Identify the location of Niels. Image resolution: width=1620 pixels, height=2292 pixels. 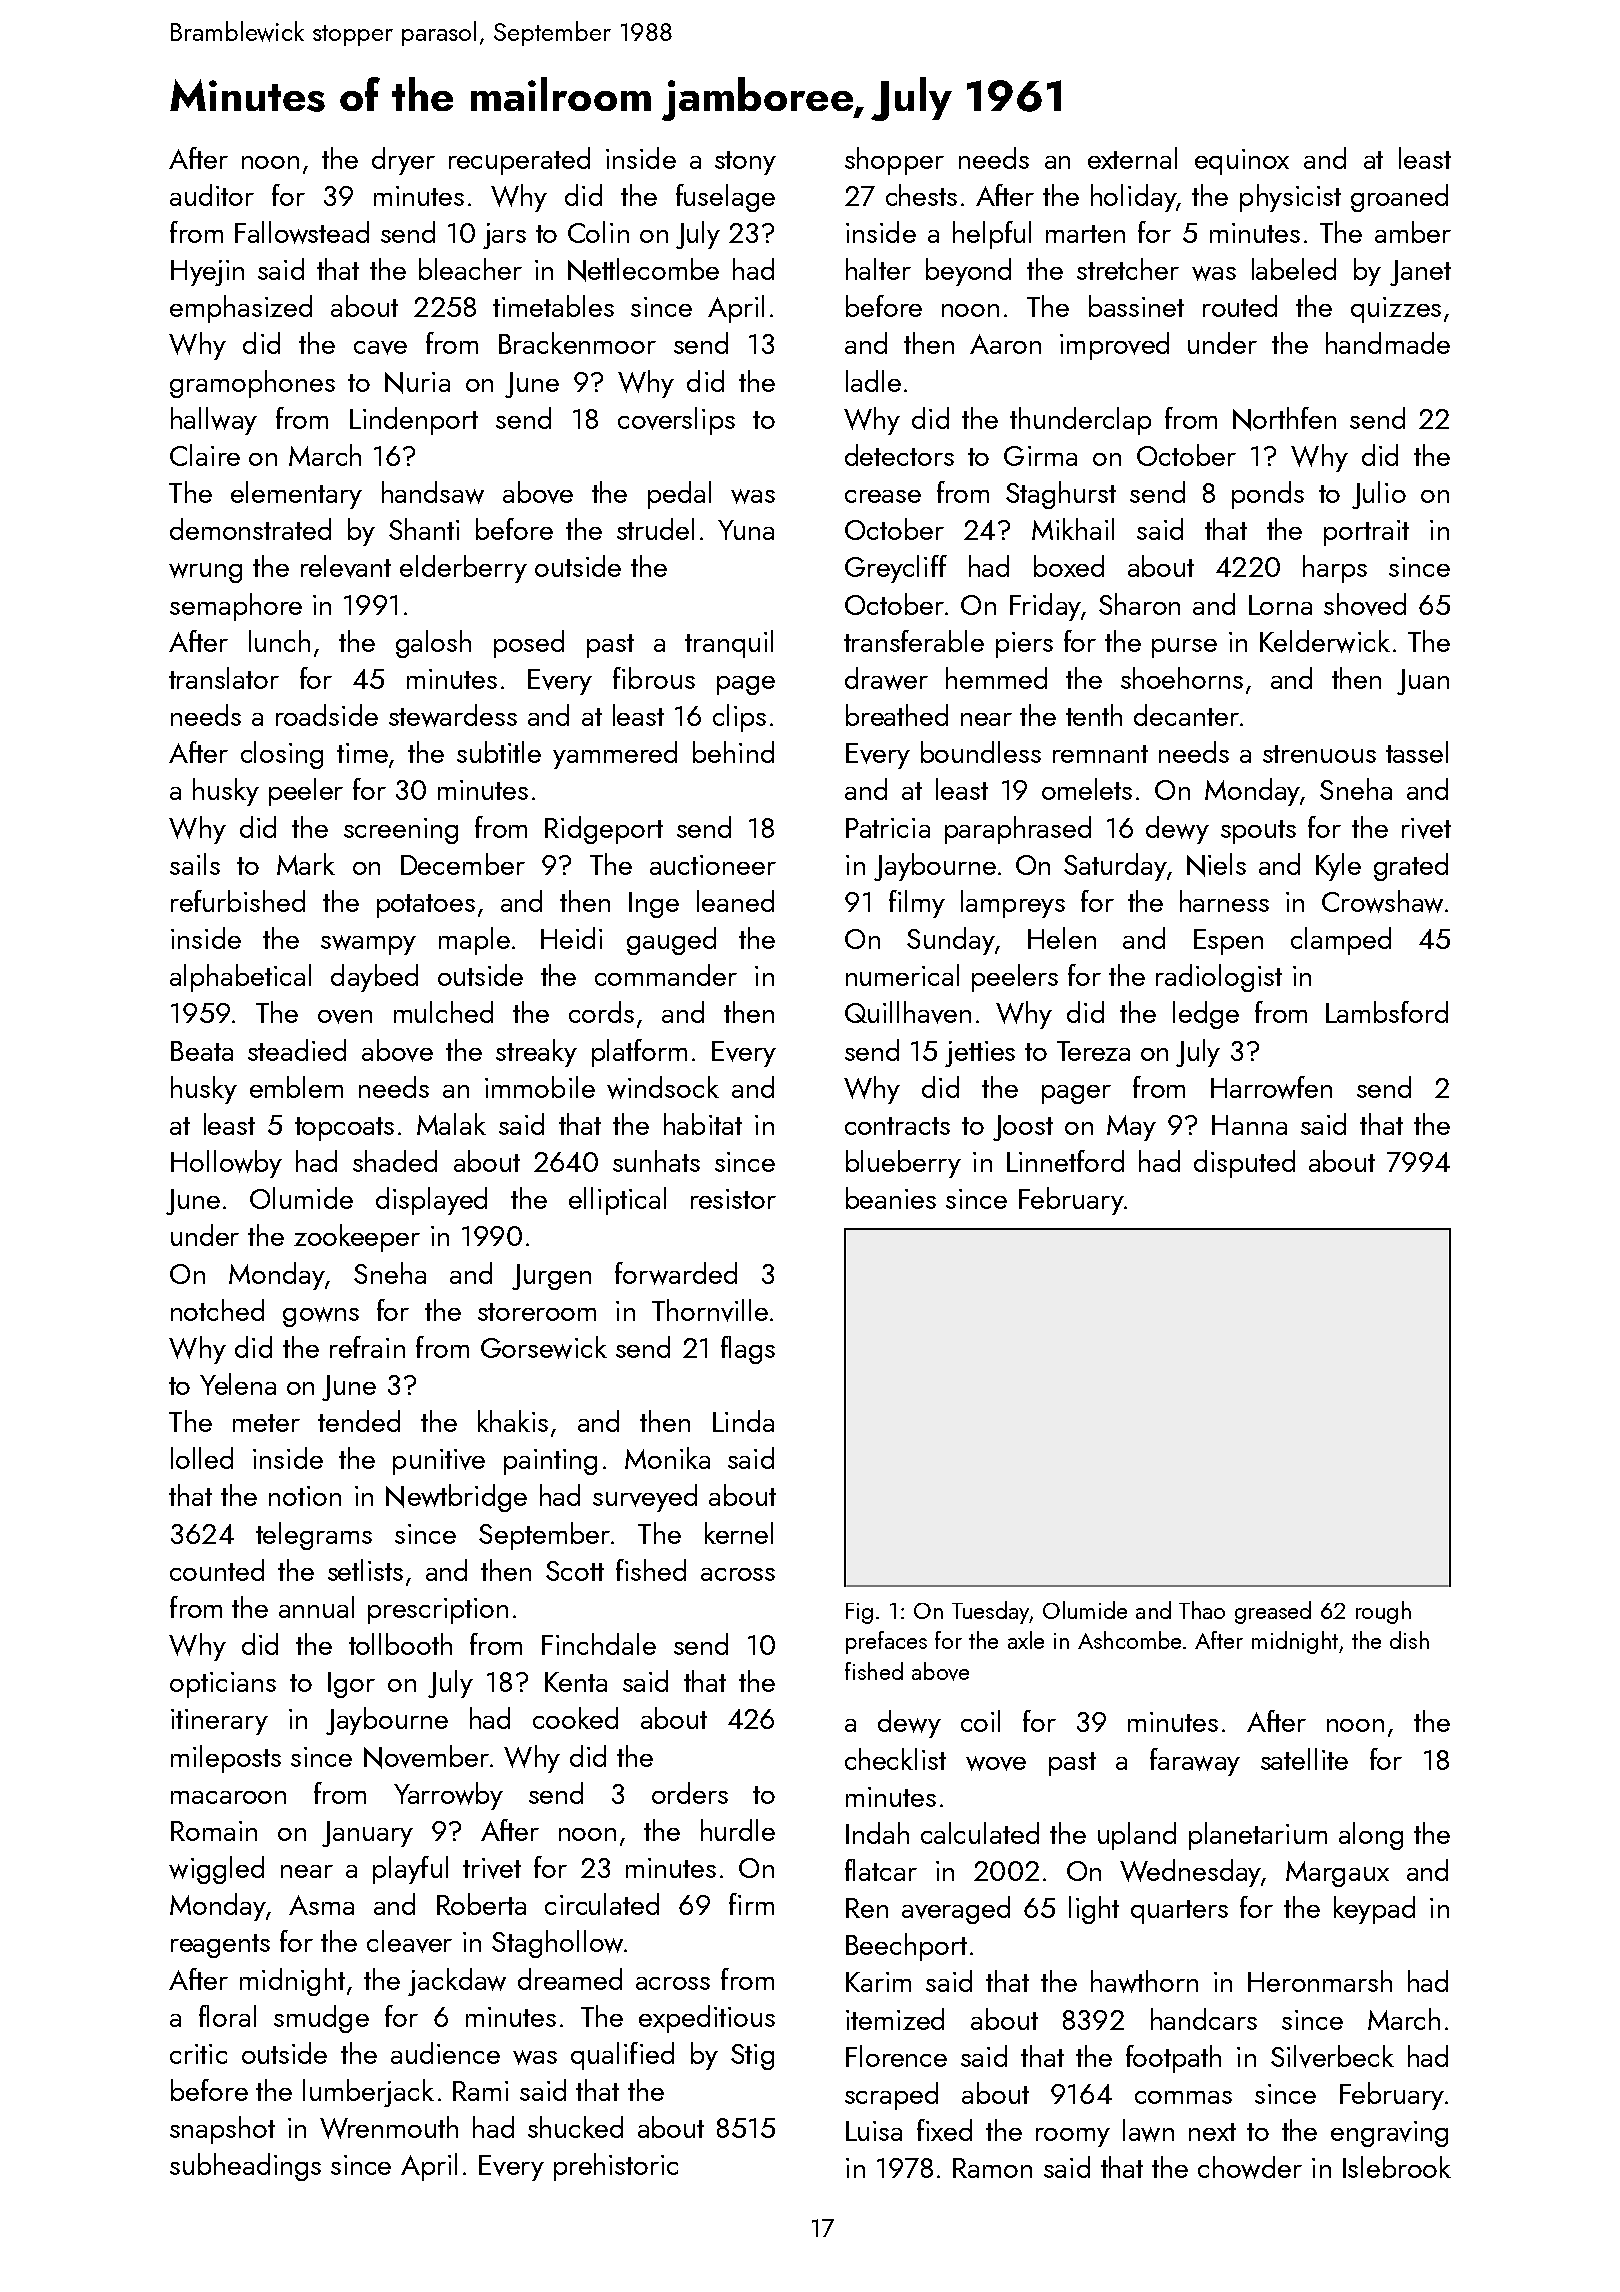
(1216, 865).
